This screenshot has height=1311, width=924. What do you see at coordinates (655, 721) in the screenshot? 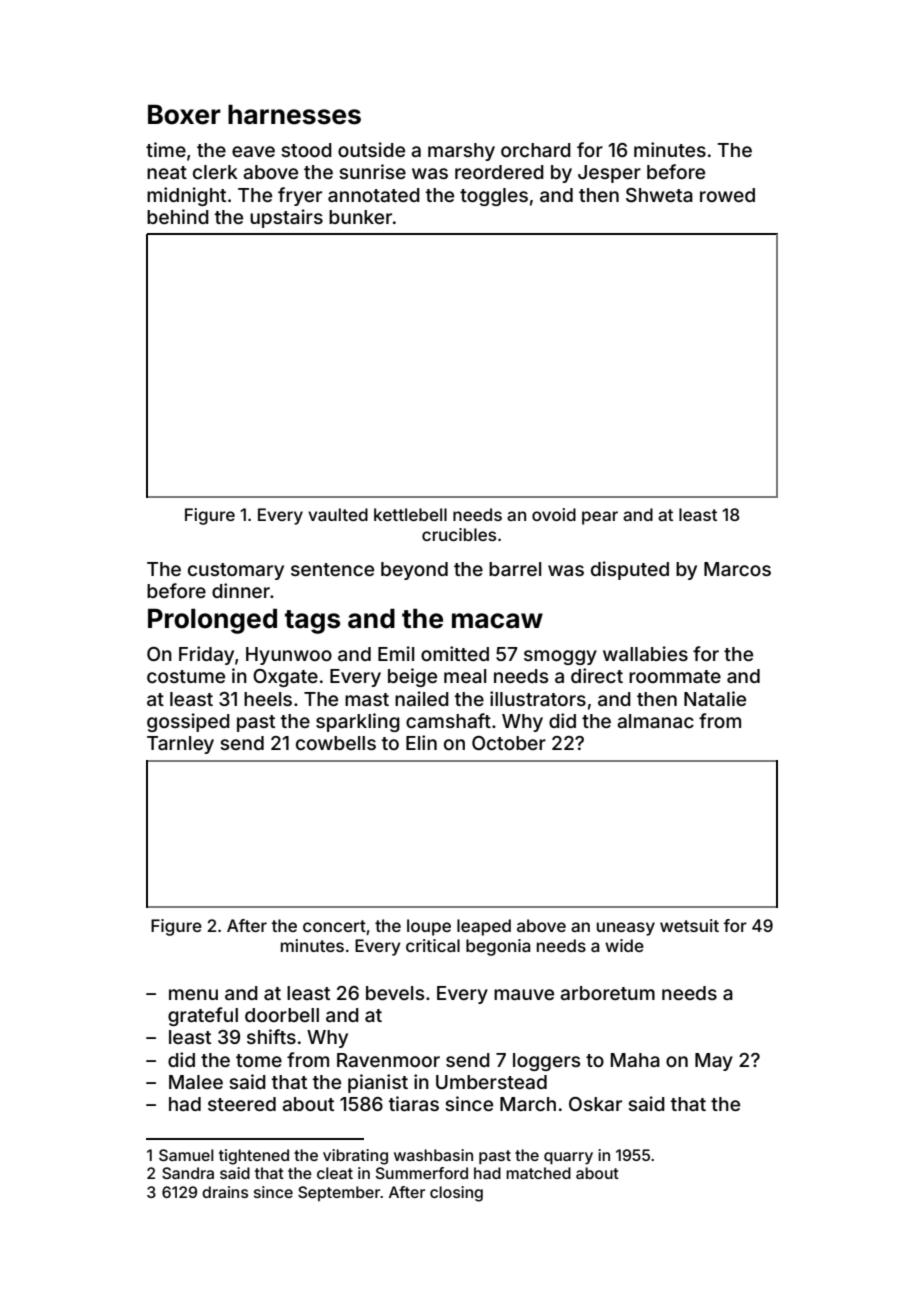
I see `almanac` at bounding box center [655, 721].
